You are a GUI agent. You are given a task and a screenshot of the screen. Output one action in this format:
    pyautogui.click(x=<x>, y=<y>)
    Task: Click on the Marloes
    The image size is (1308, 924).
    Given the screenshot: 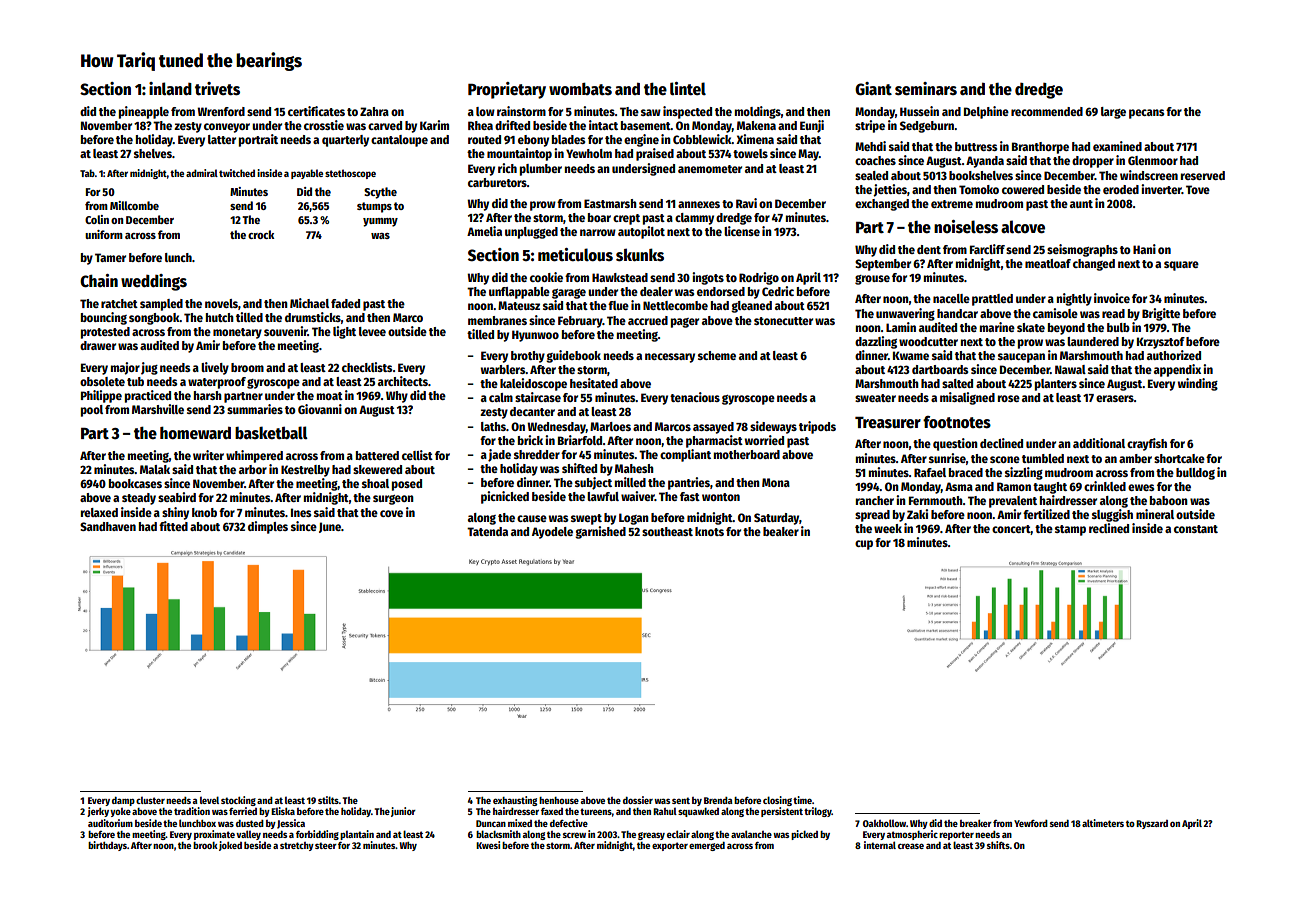 What is the action you would take?
    pyautogui.click(x=610, y=426)
